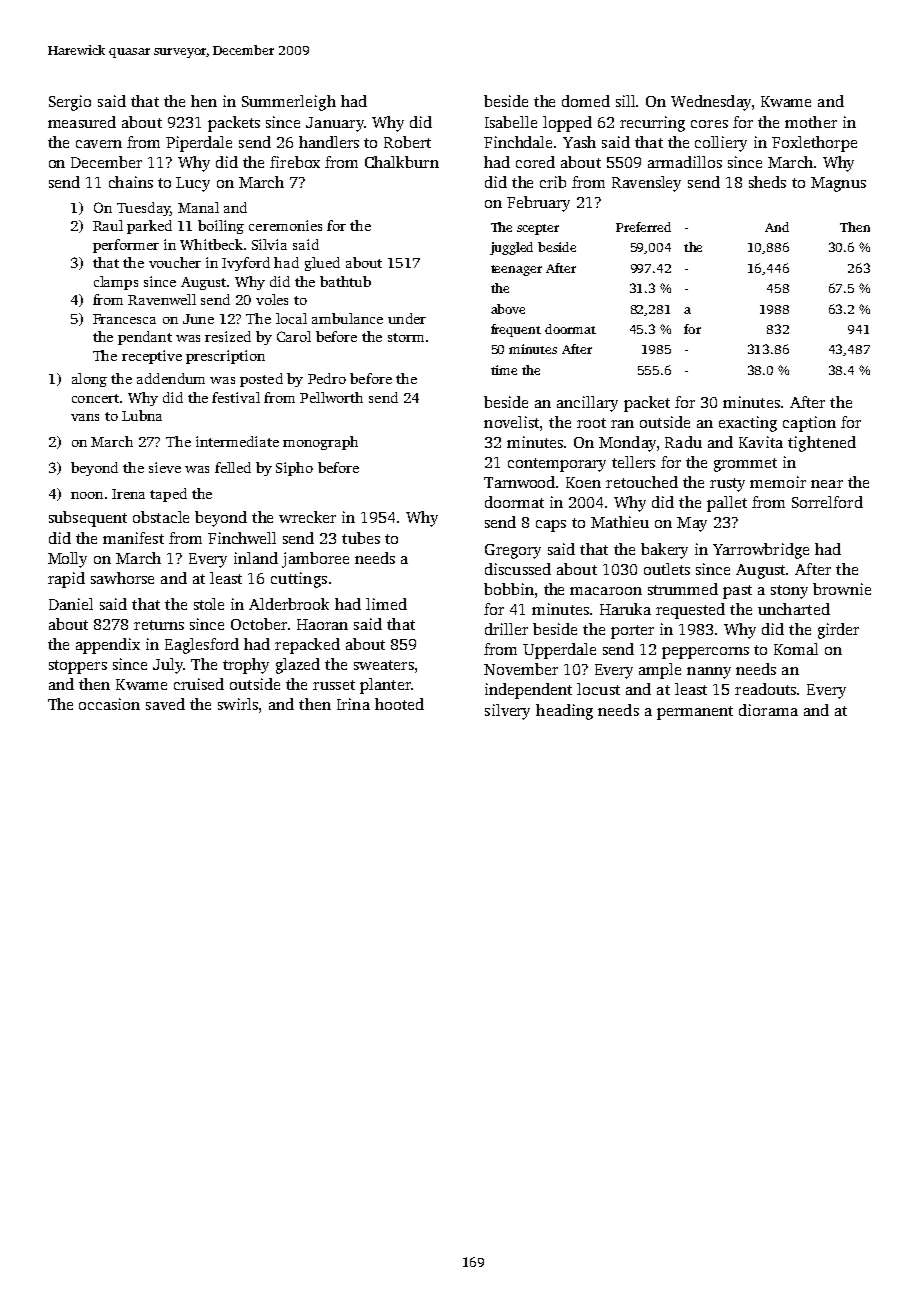  What do you see at coordinates (643, 227) in the document?
I see `Preferred` at bounding box center [643, 227].
